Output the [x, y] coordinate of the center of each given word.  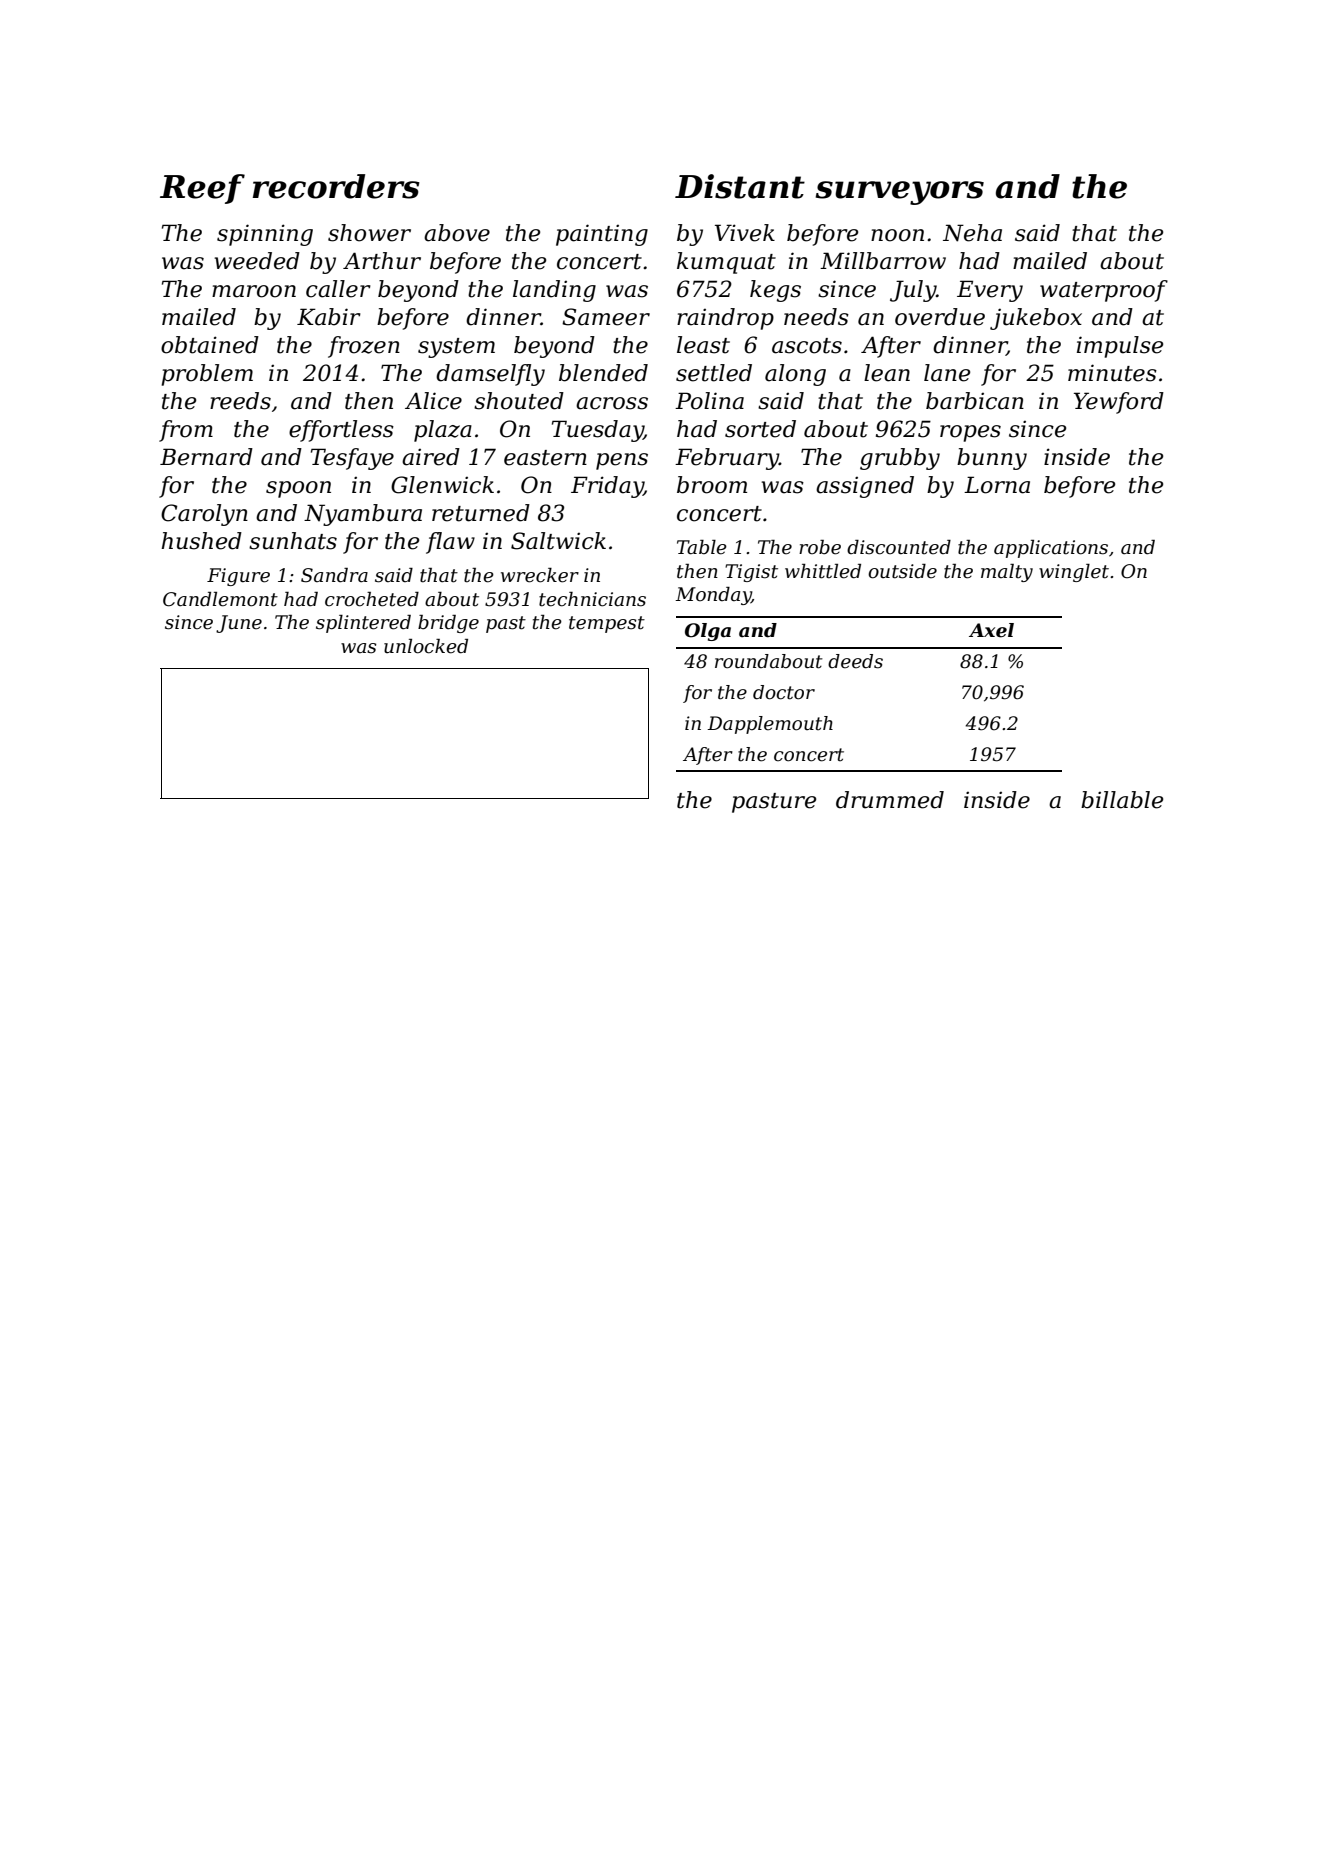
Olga [708, 632]
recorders [336, 186]
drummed [890, 800]
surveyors [900, 193]
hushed [202, 541]
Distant [740, 186]
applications [1051, 549]
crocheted [372, 599]
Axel [991, 630]
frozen [364, 347]
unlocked [426, 646]
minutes [1112, 373]
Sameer [606, 317]
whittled [823, 571]
